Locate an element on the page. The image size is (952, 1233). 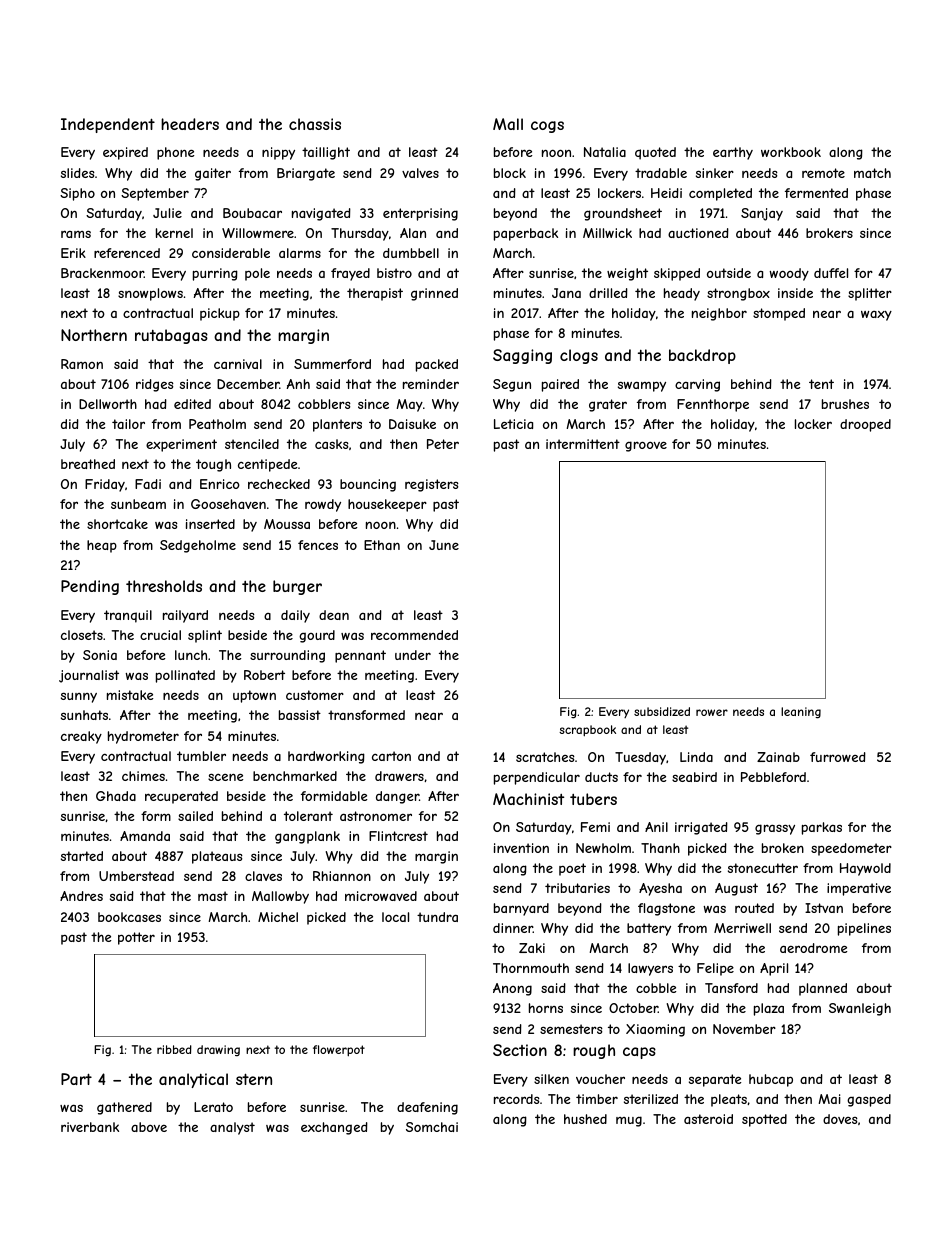
Linda is located at coordinates (696, 757).
